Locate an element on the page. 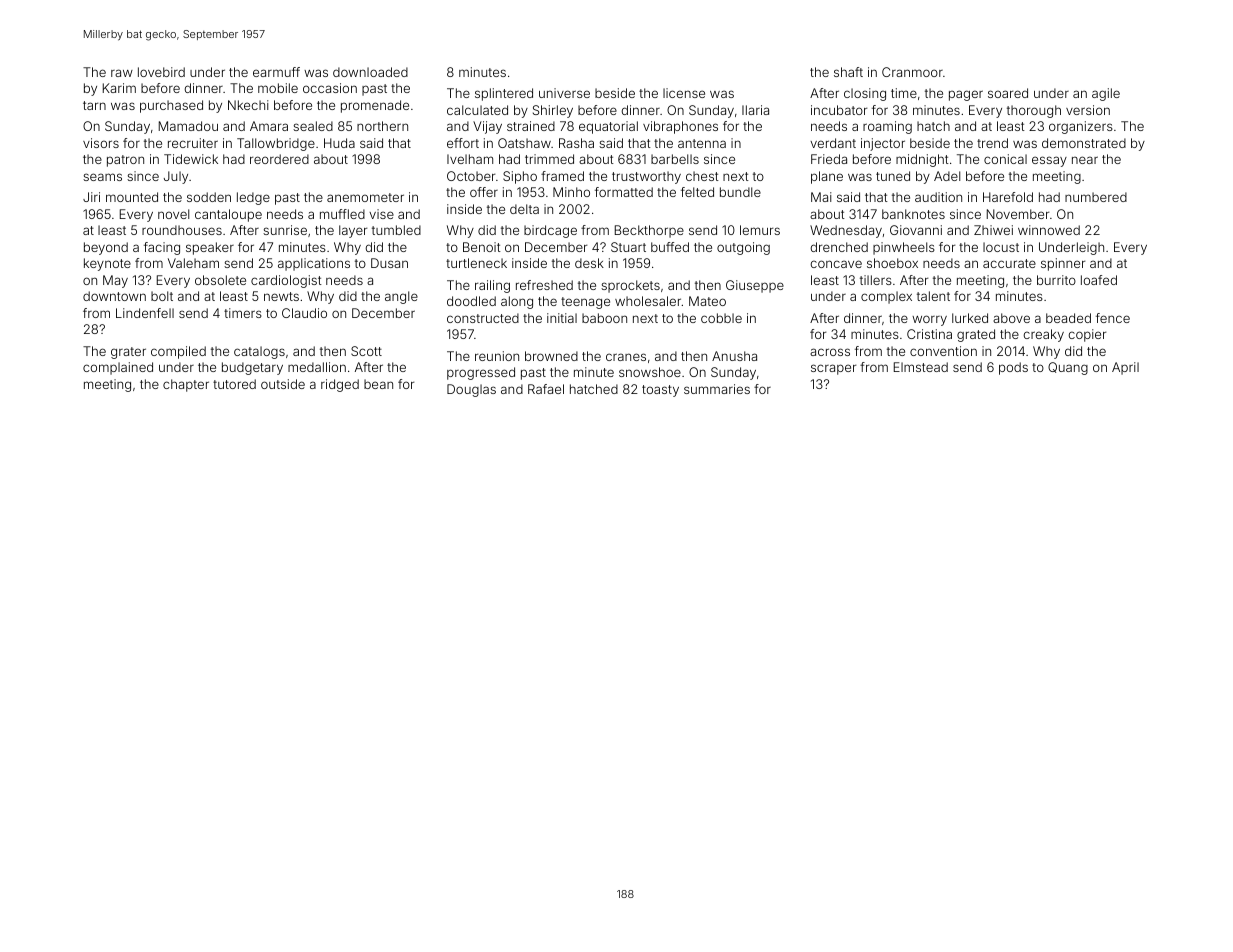  sprockets is located at coordinates (630, 286).
